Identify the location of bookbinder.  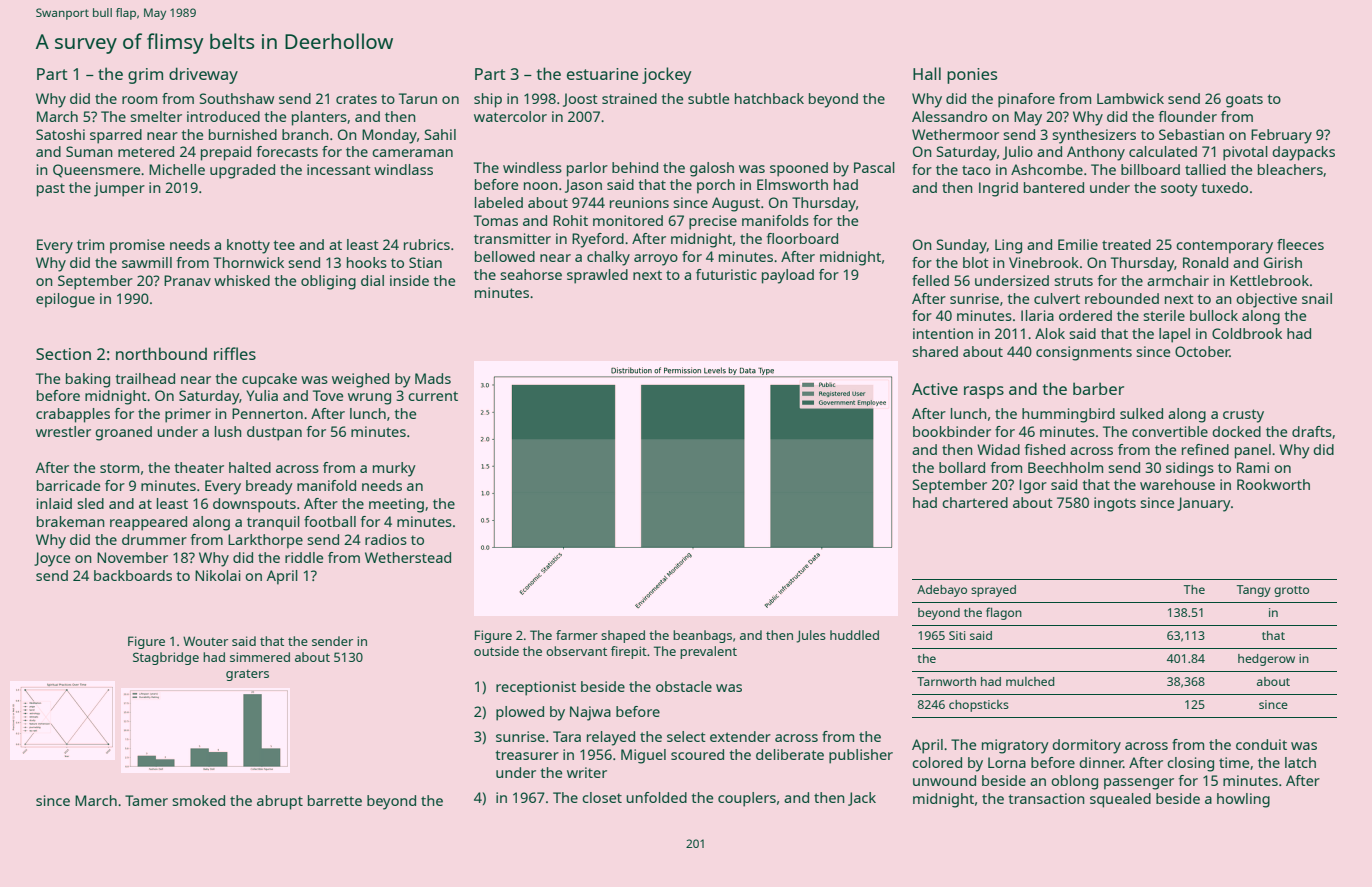
(952, 431).
